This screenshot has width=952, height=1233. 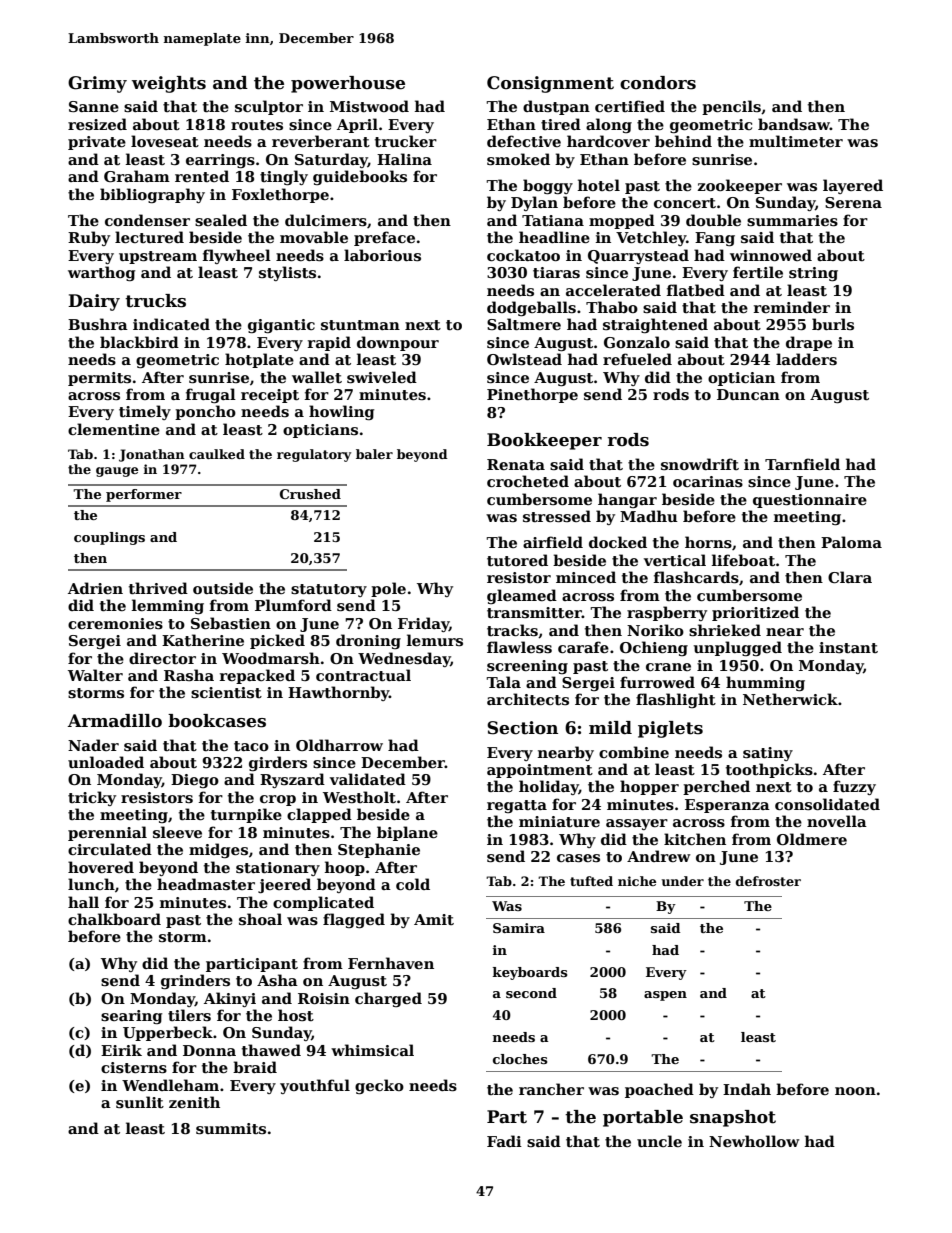 What do you see at coordinates (98, 324) in the screenshot?
I see `Bushra` at bounding box center [98, 324].
